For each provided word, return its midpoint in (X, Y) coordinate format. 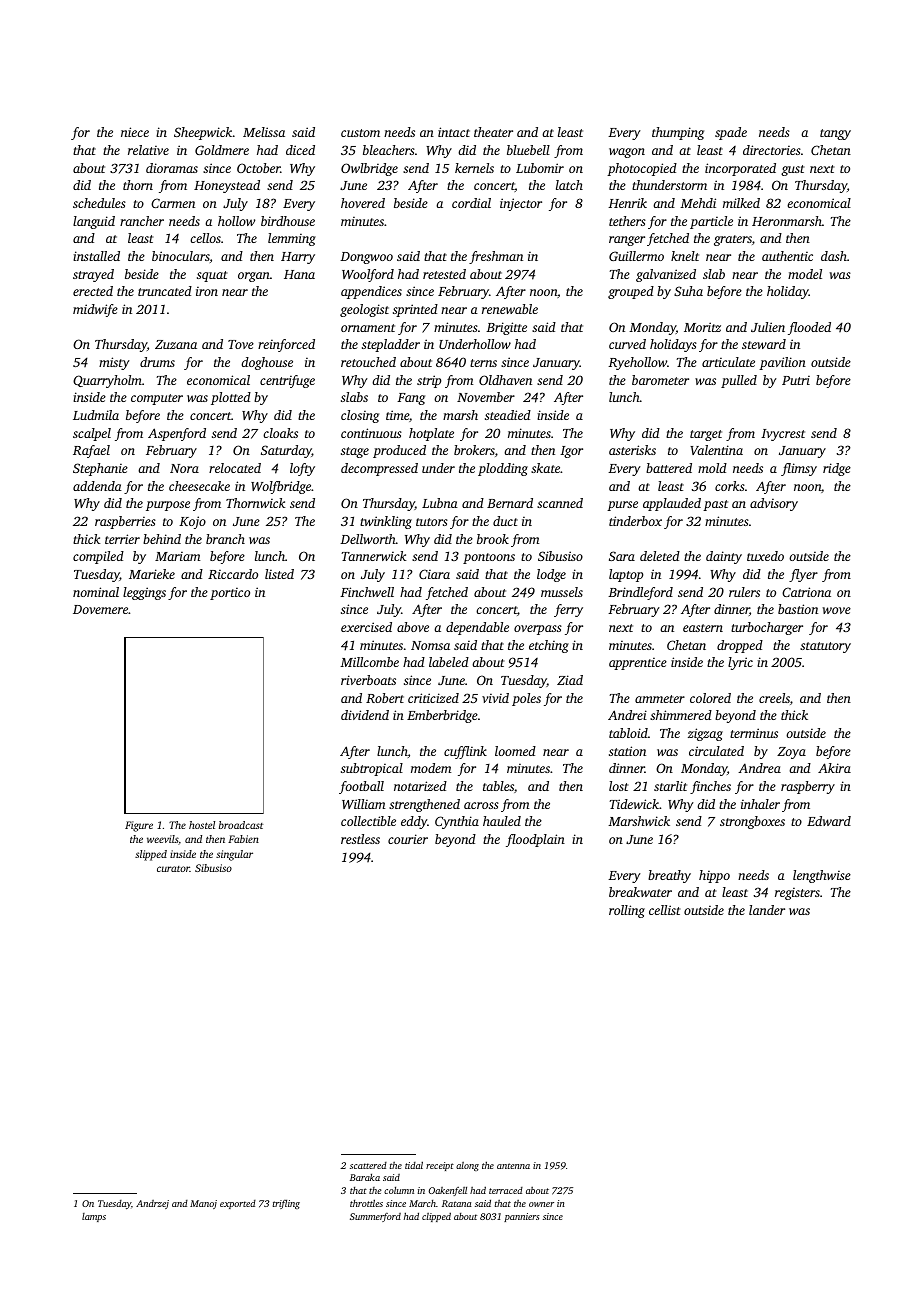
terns (483, 363)
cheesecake (199, 486)
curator (173, 869)
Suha (688, 291)
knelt (685, 256)
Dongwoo (366, 258)
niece (135, 132)
